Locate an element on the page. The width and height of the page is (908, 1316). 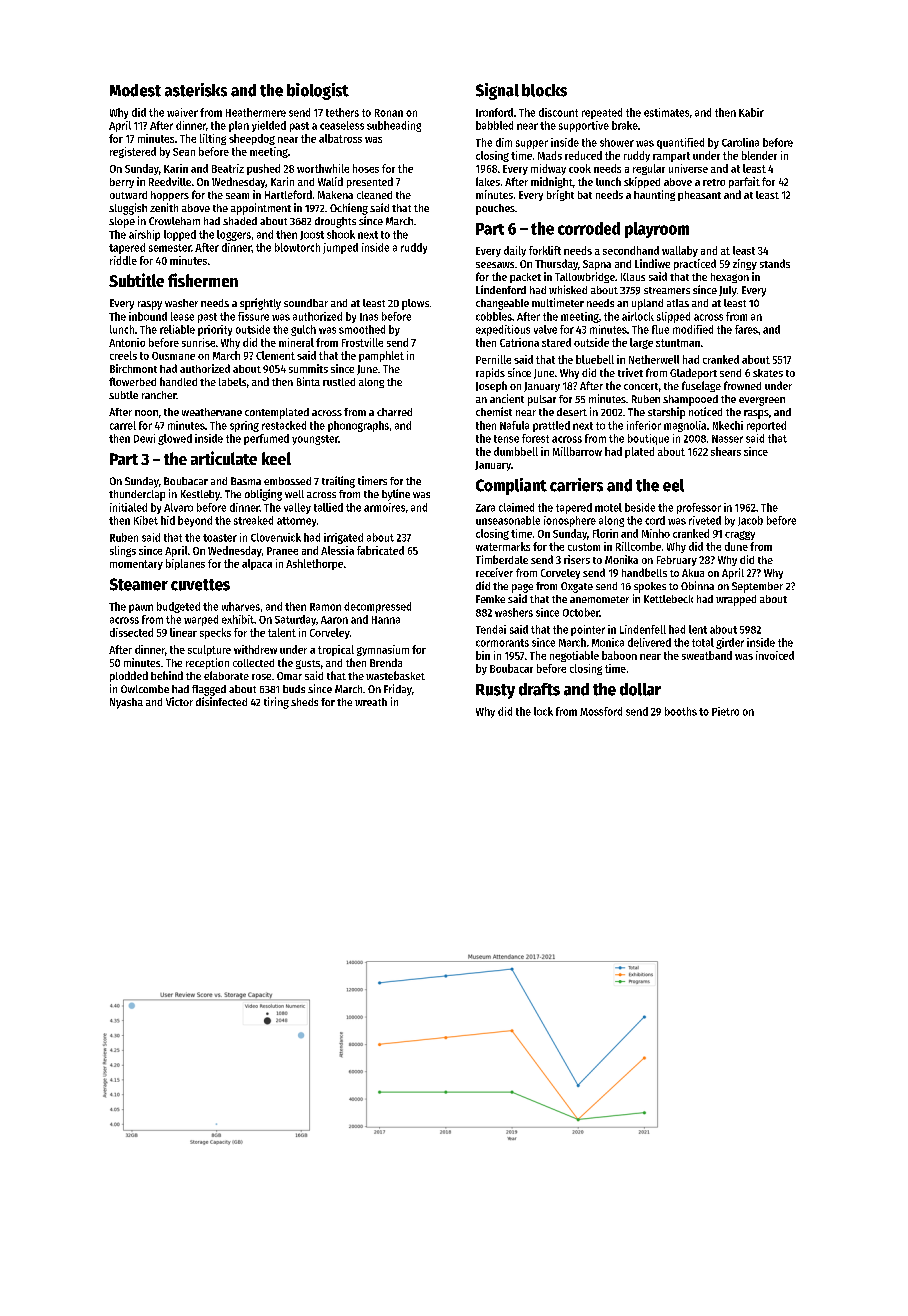
Ousmane is located at coordinates (173, 356).
